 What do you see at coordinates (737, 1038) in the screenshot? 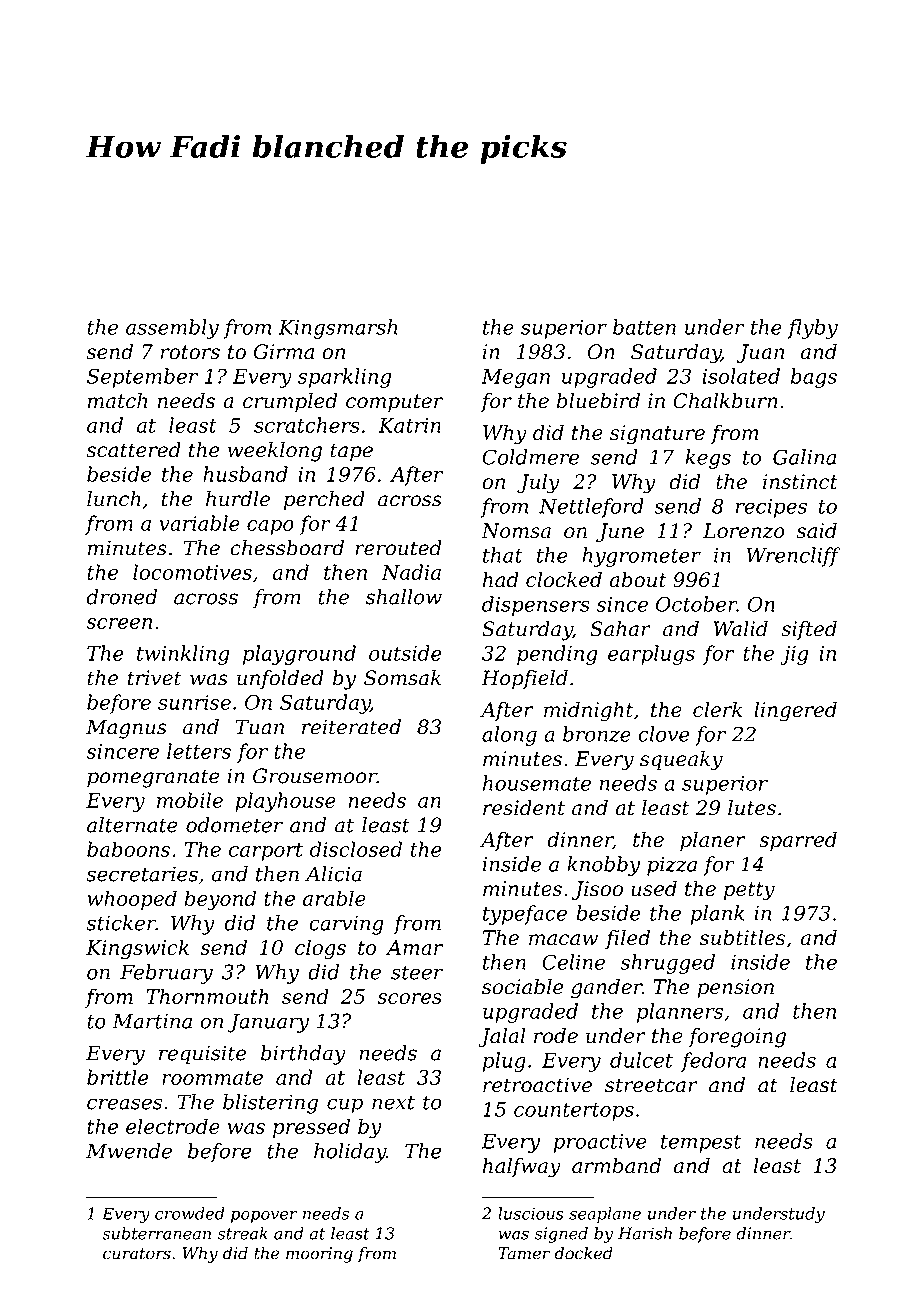
I see `foregoing` at bounding box center [737, 1038].
